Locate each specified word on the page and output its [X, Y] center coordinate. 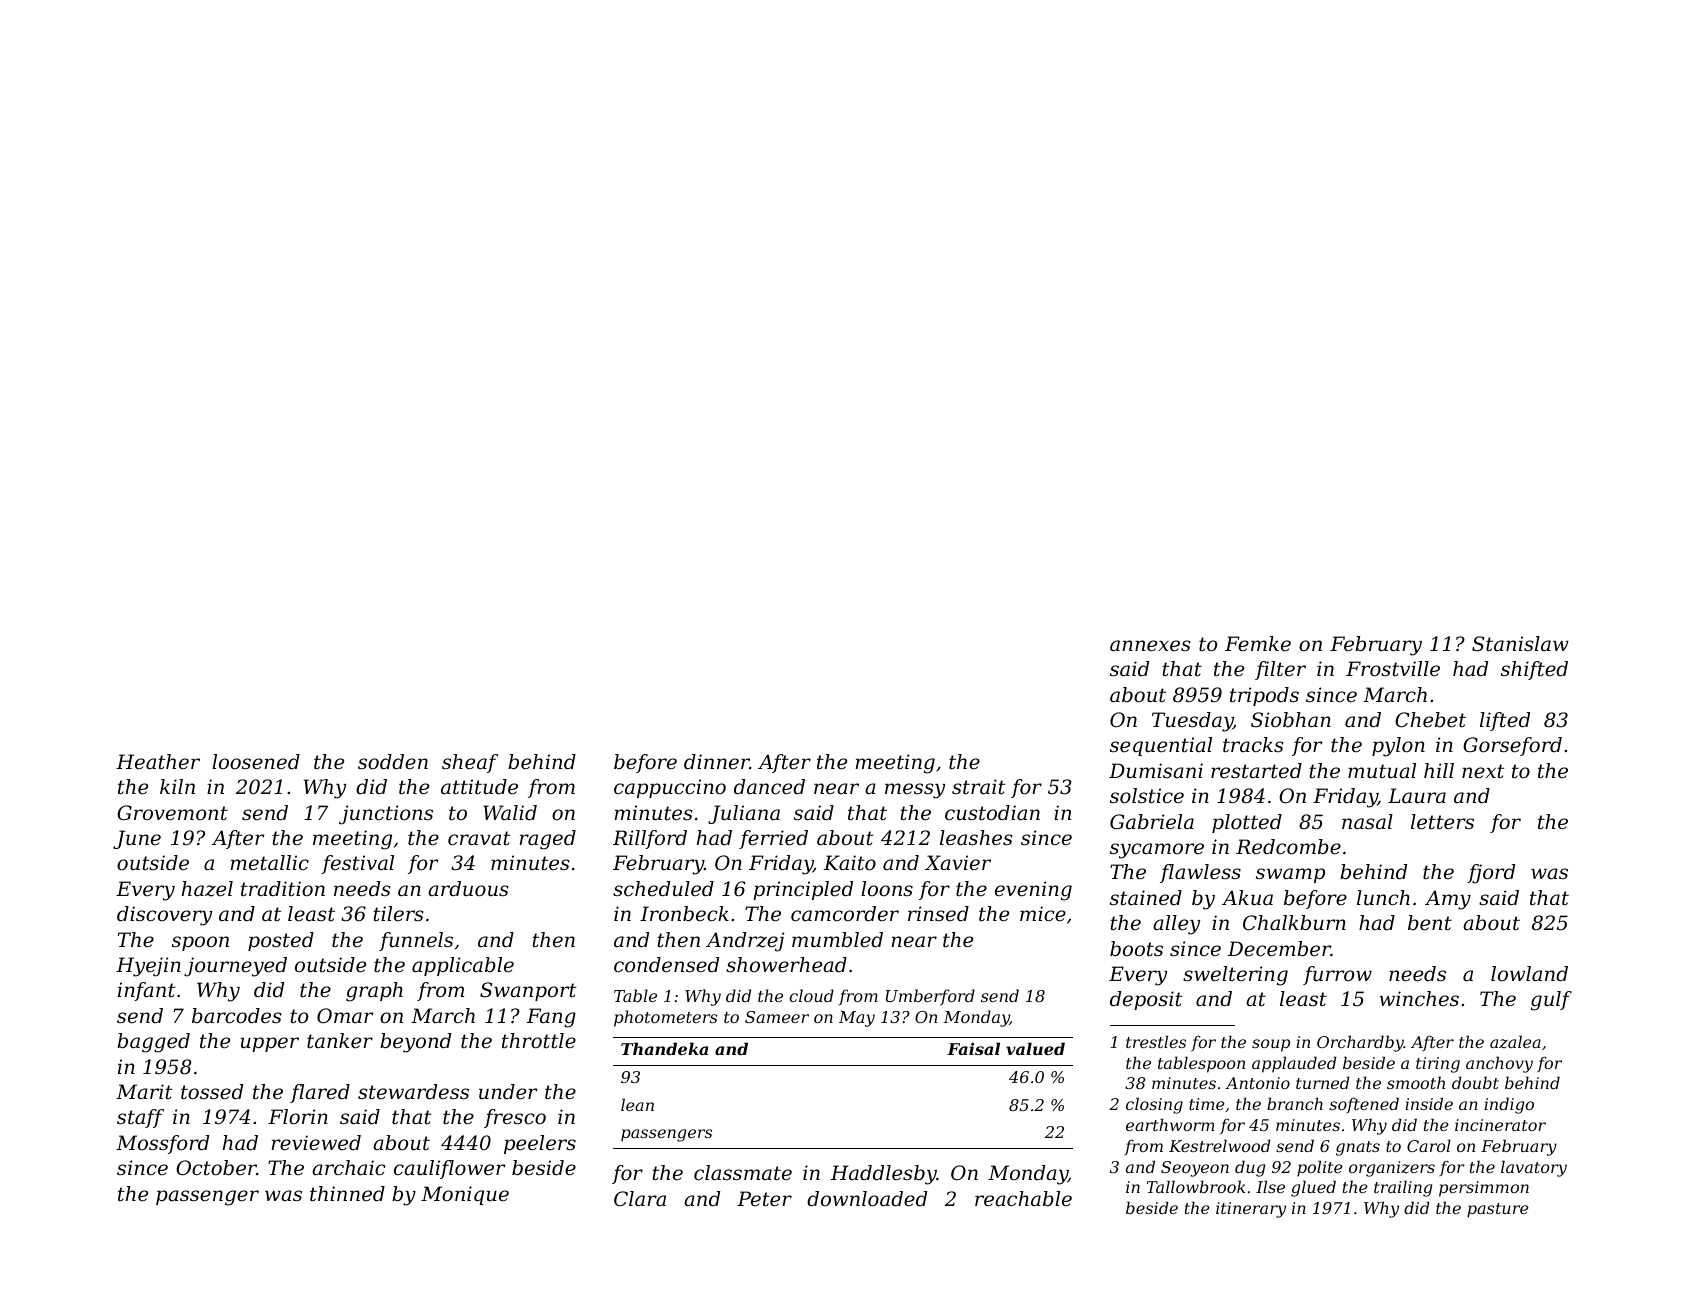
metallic [269, 863]
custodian [992, 813]
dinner [717, 762]
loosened [256, 762]
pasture [1498, 1210]
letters [1442, 822]
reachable [1023, 1199]
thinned [347, 1194]
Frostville [1393, 669]
